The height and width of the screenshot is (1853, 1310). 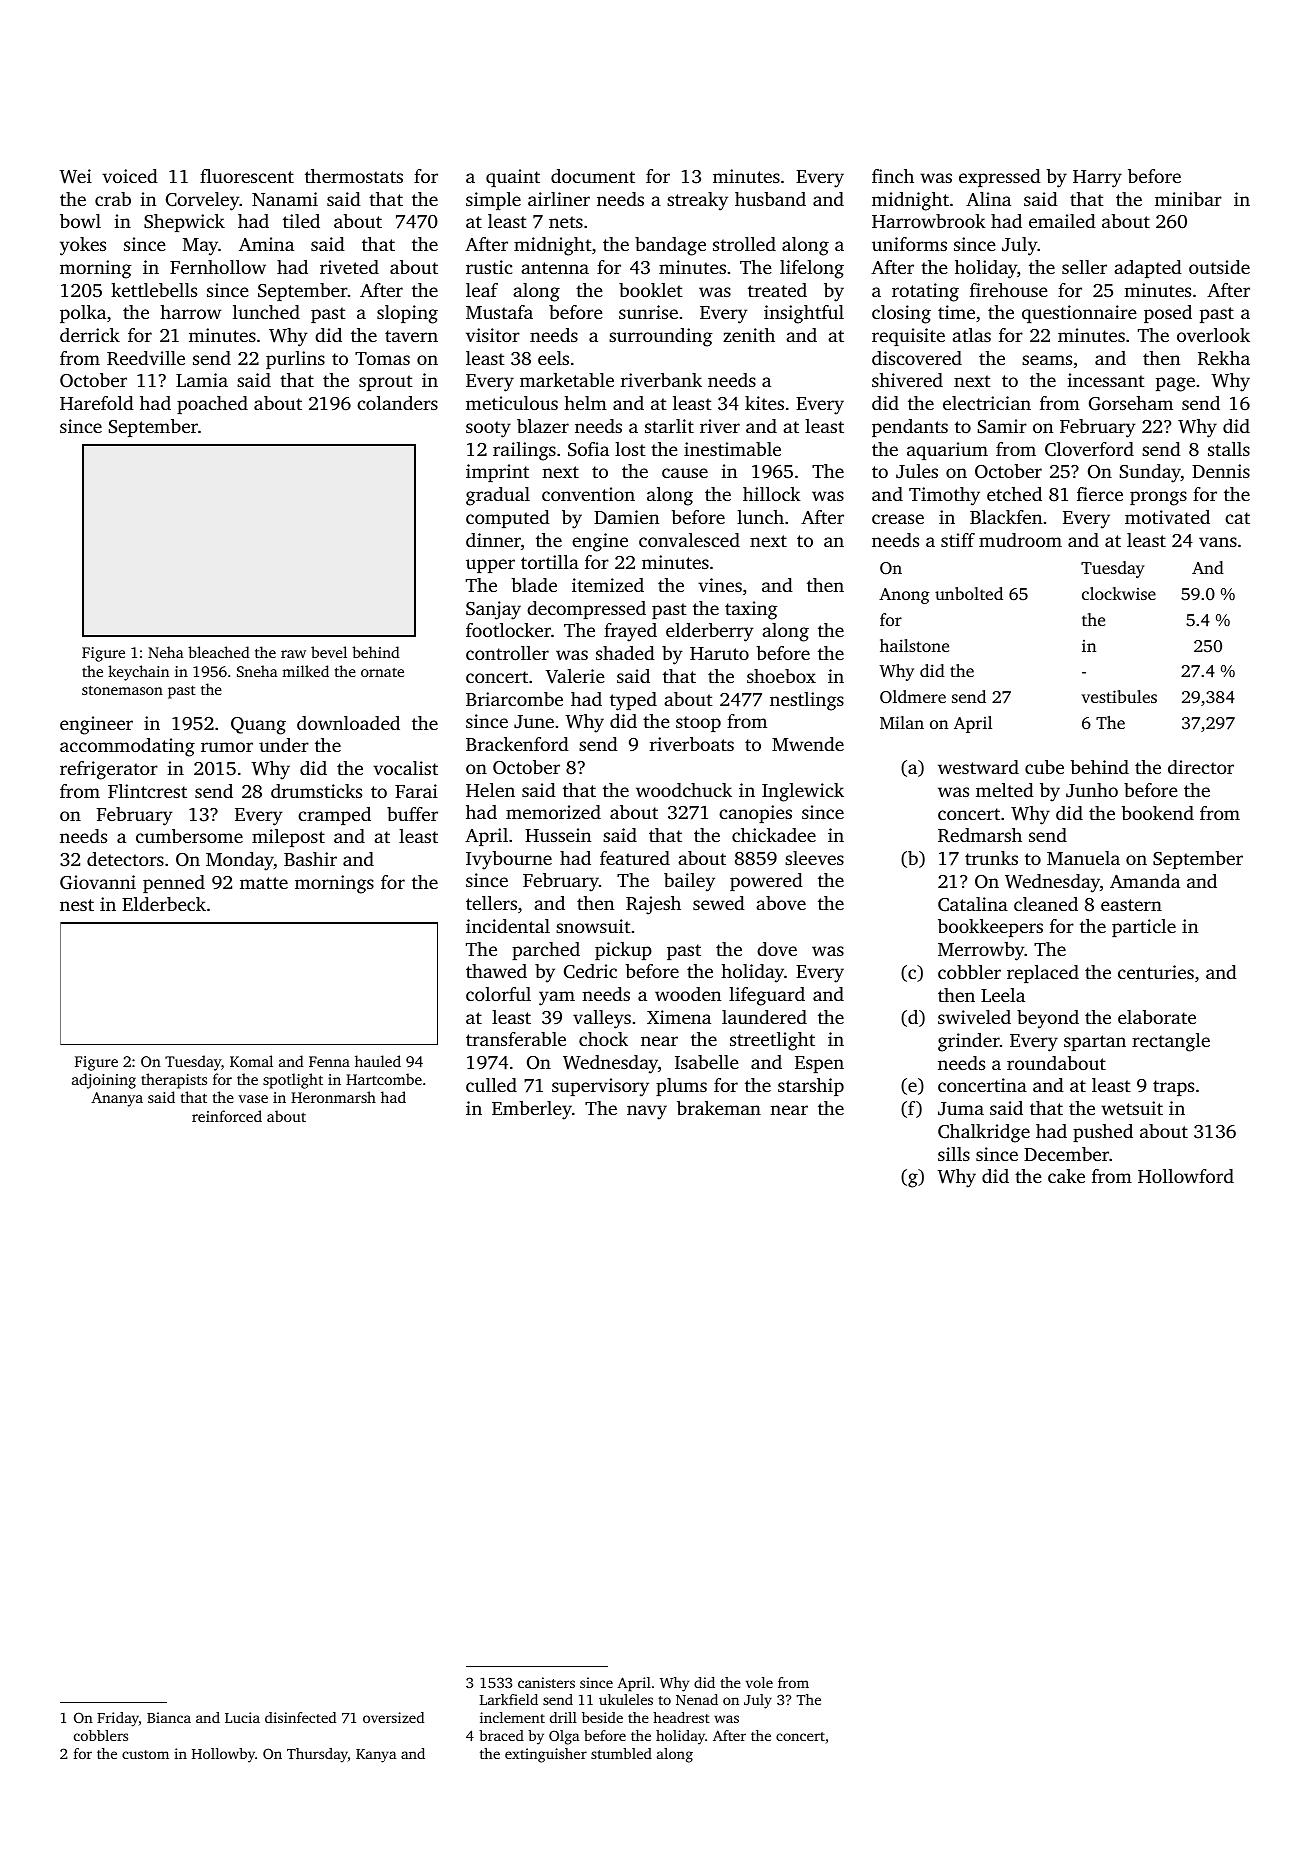 What do you see at coordinates (774, 835) in the screenshot?
I see `chickadee` at bounding box center [774, 835].
